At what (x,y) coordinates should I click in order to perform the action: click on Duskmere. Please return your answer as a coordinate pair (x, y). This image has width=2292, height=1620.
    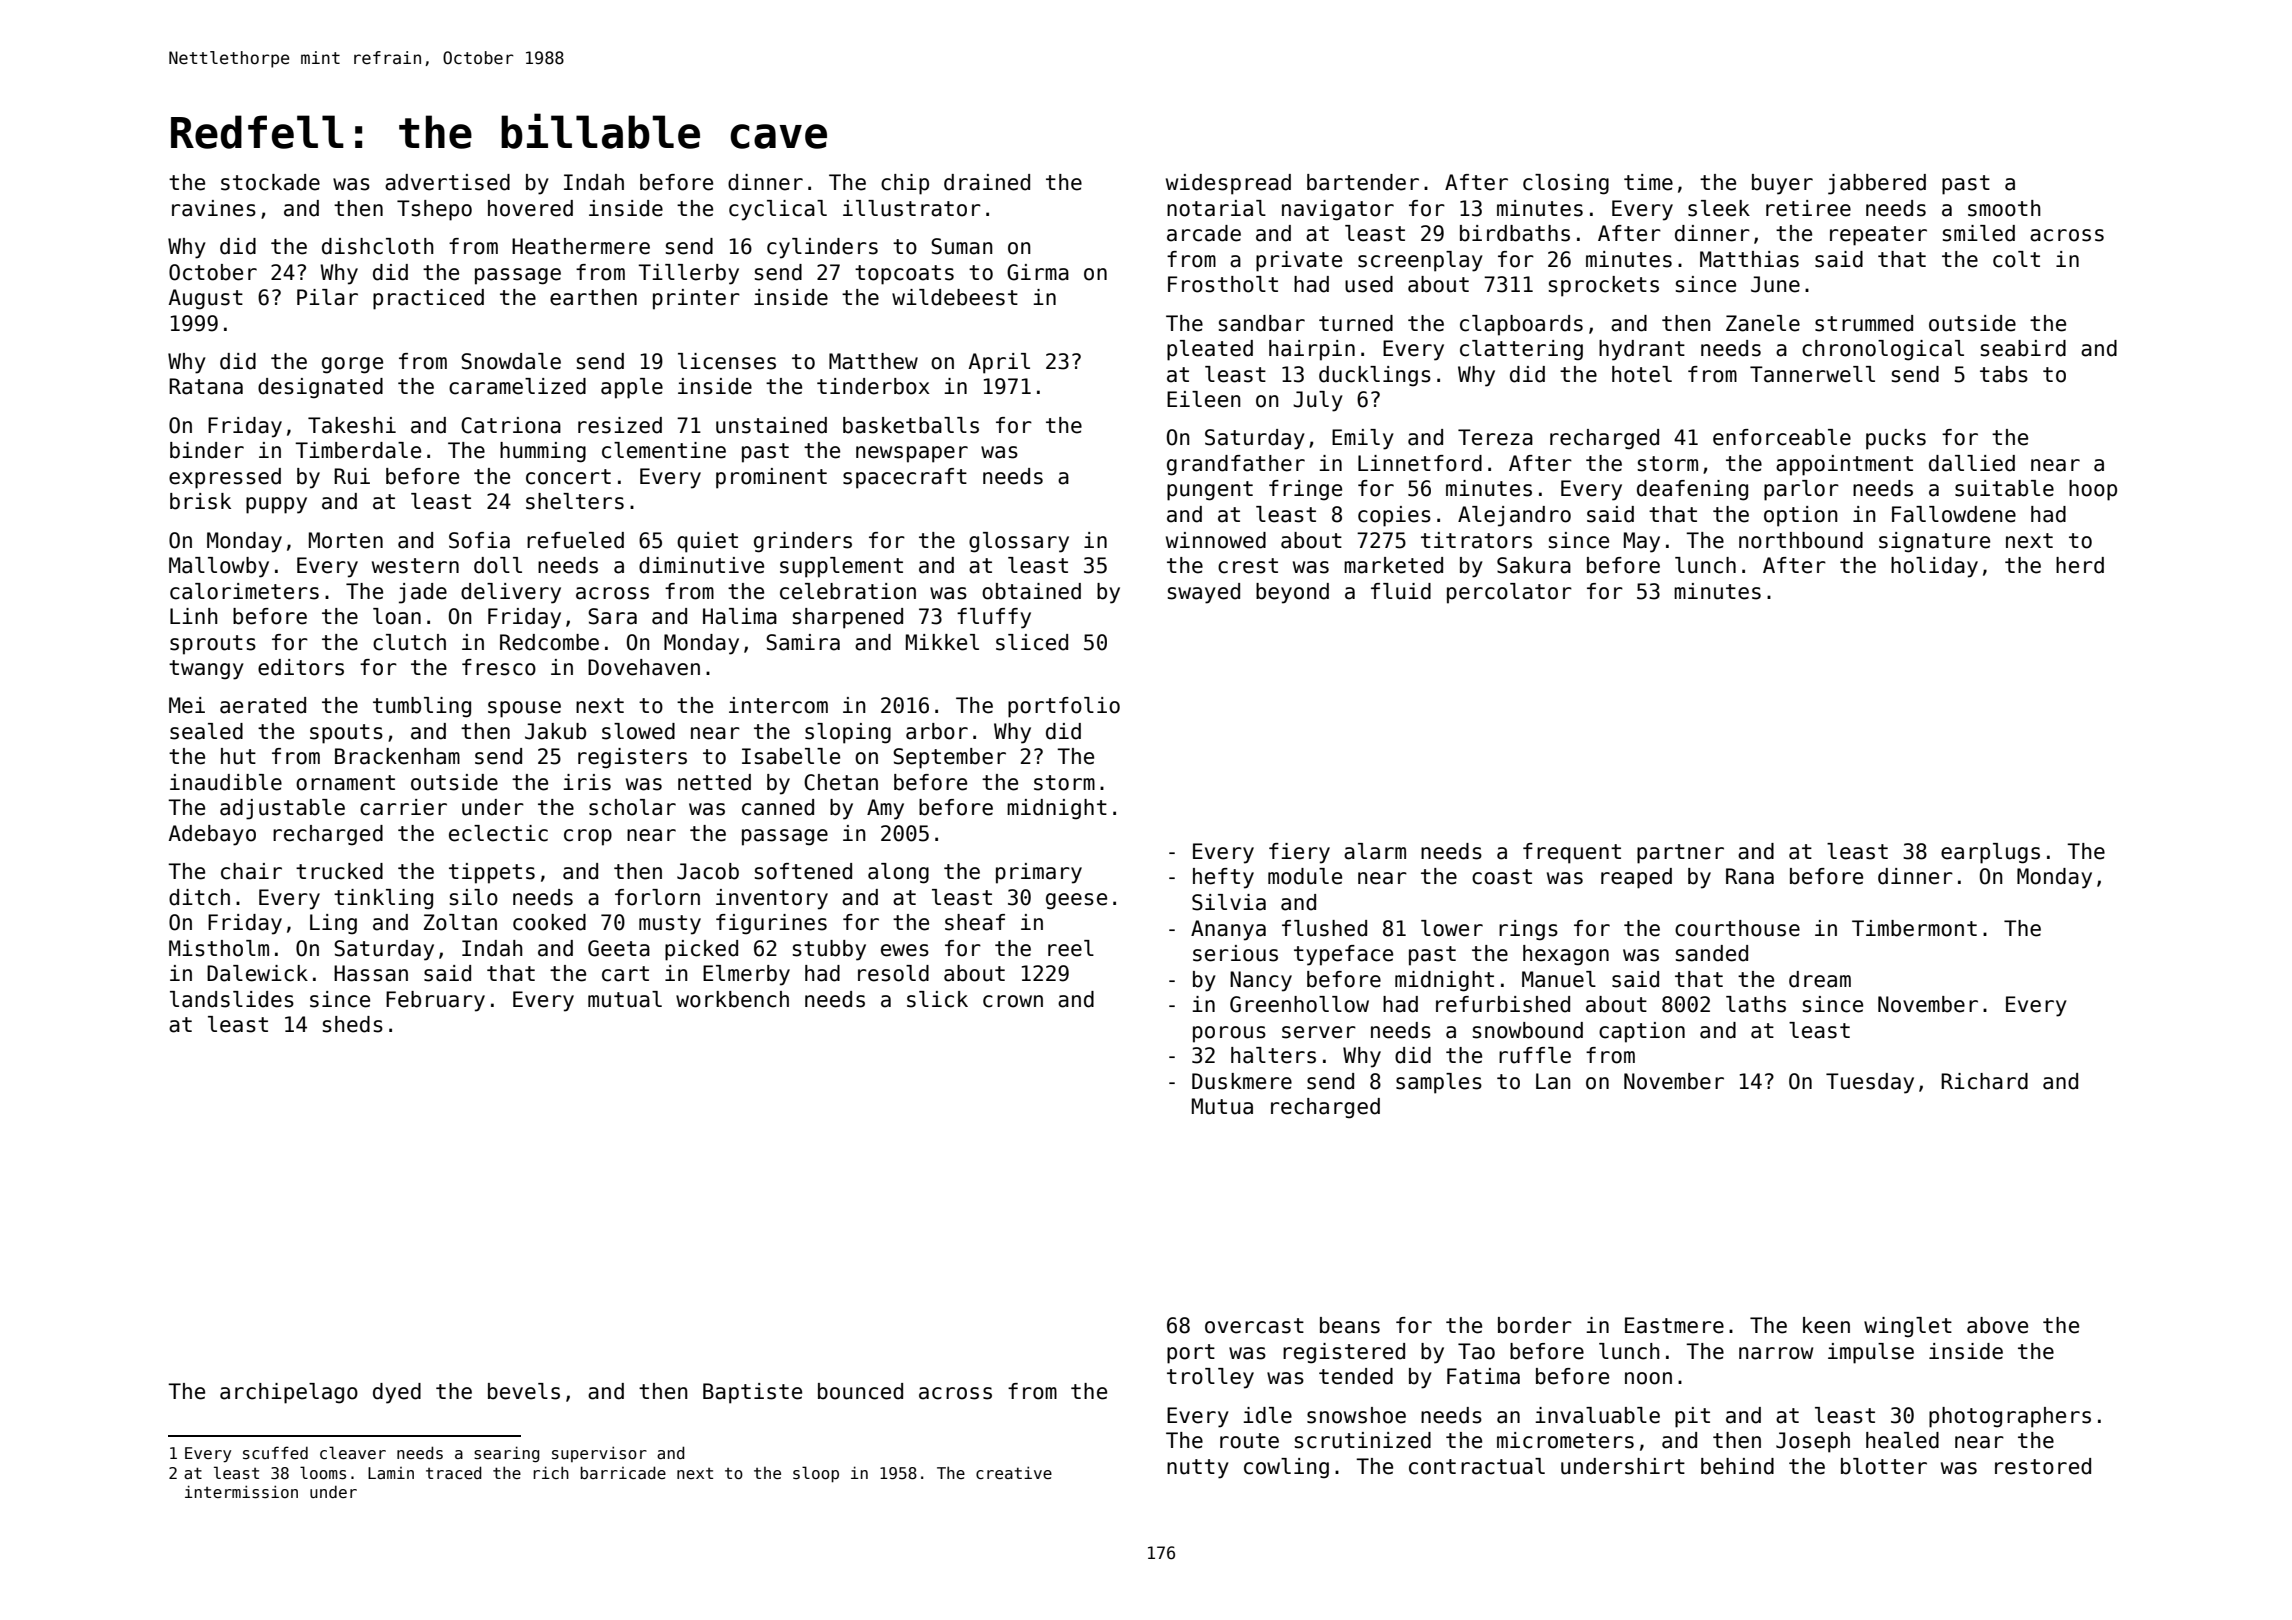
    Looking at the image, I should click on (1242, 1081).
